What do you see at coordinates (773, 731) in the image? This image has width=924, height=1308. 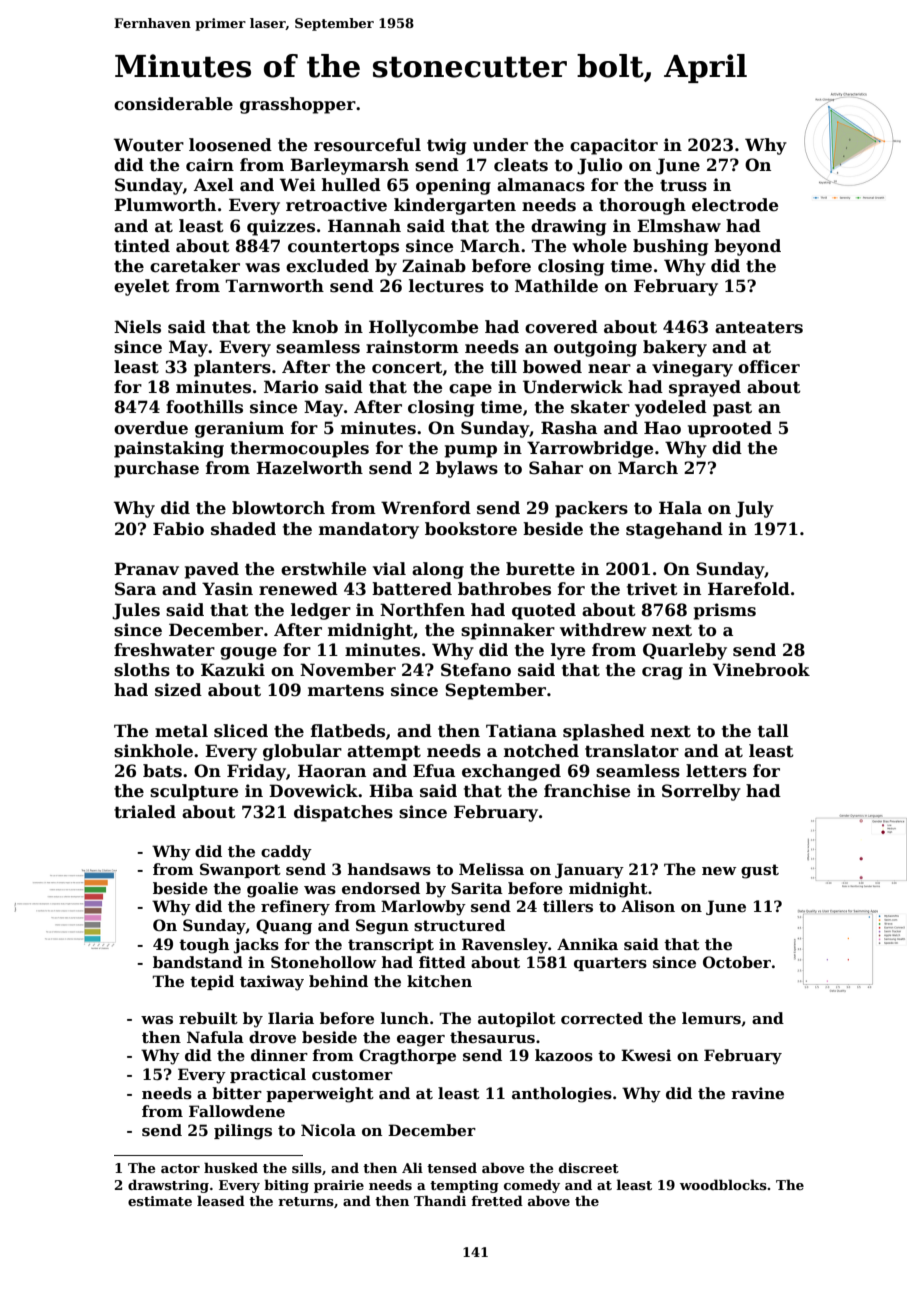 I see `tall` at bounding box center [773, 731].
